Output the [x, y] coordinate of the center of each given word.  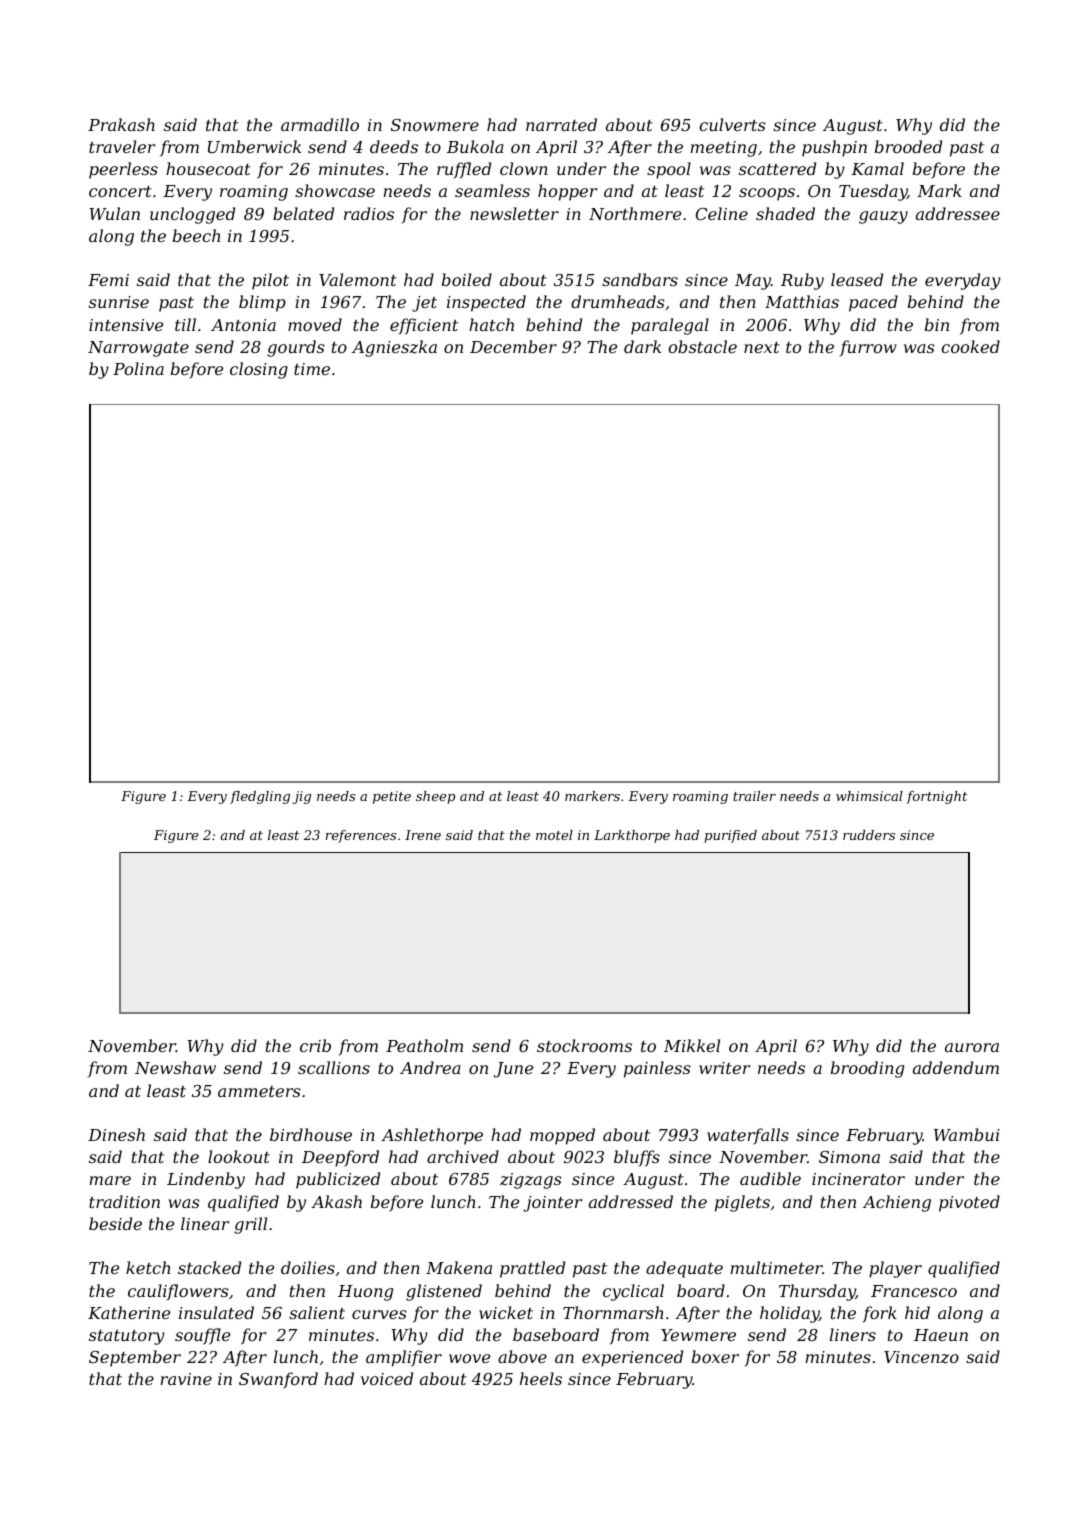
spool [669, 170]
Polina [138, 368]
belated [303, 213]
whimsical [869, 796]
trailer [754, 796]
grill [250, 1225]
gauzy [883, 217]
